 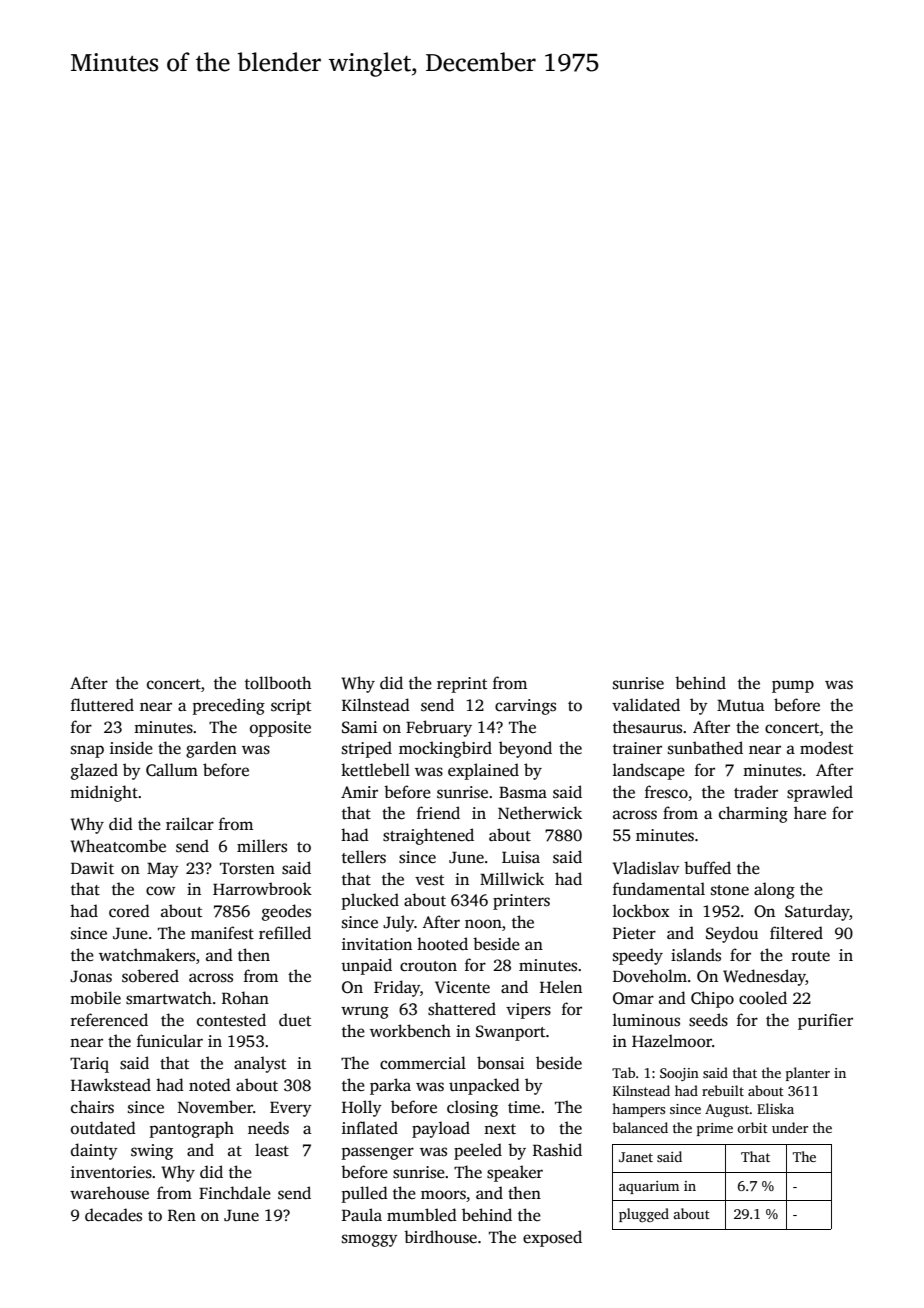 What do you see at coordinates (428, 836) in the screenshot?
I see `straightened` at bounding box center [428, 836].
